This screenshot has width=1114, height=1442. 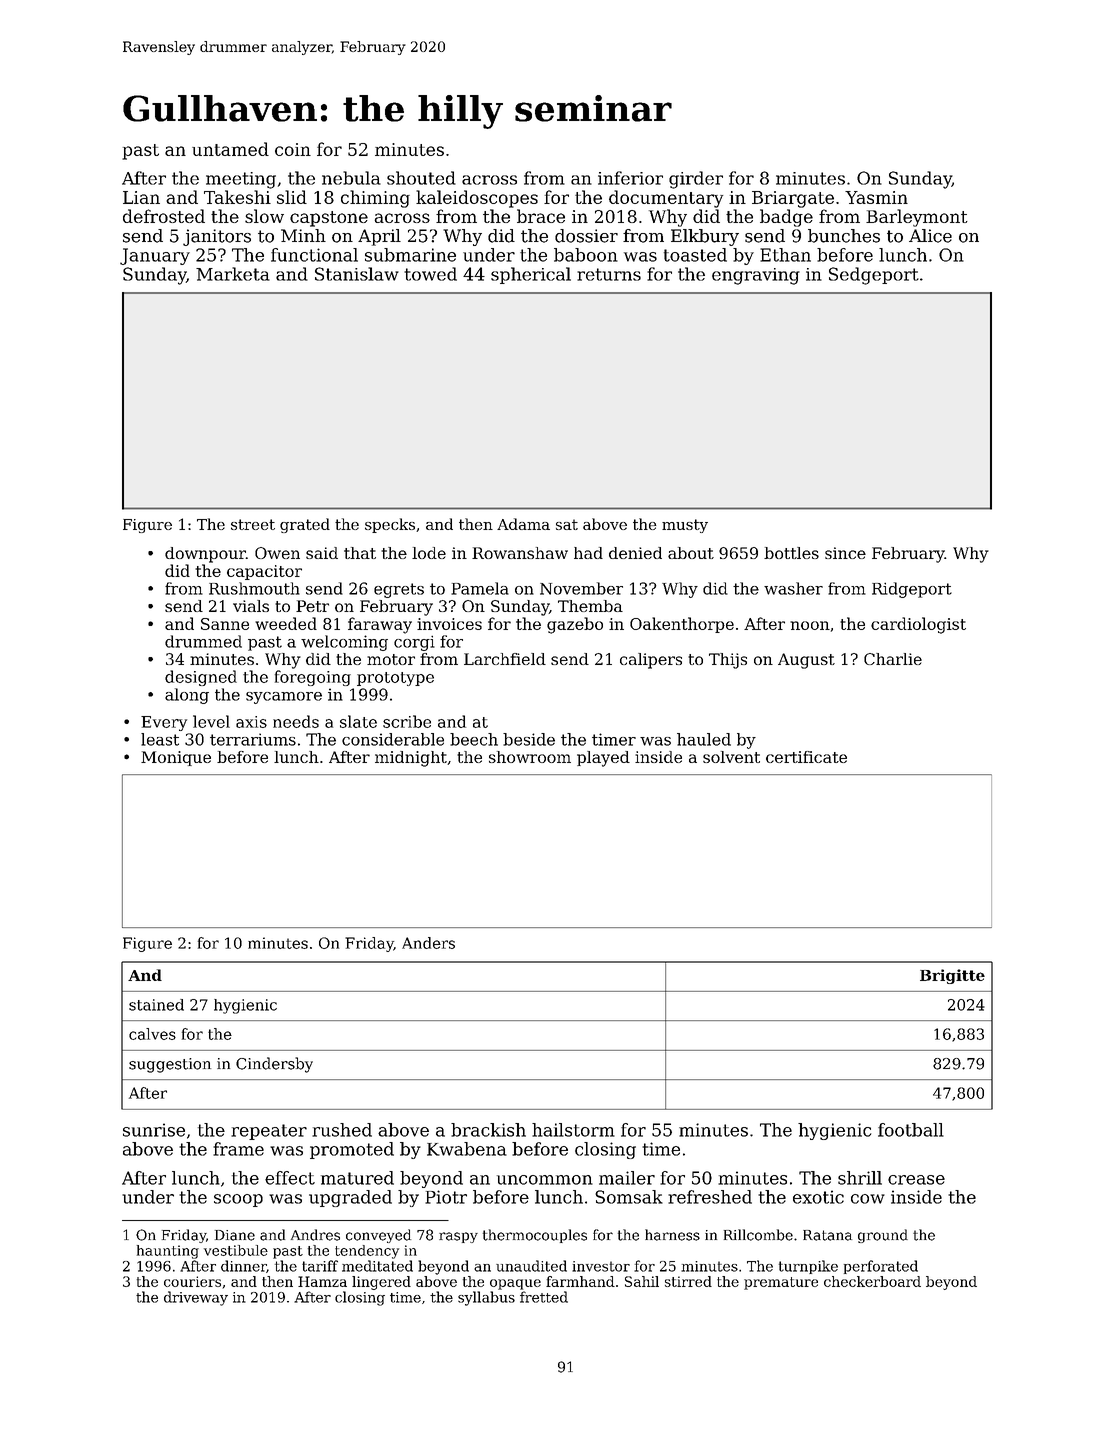 I want to click on played, so click(x=603, y=759).
